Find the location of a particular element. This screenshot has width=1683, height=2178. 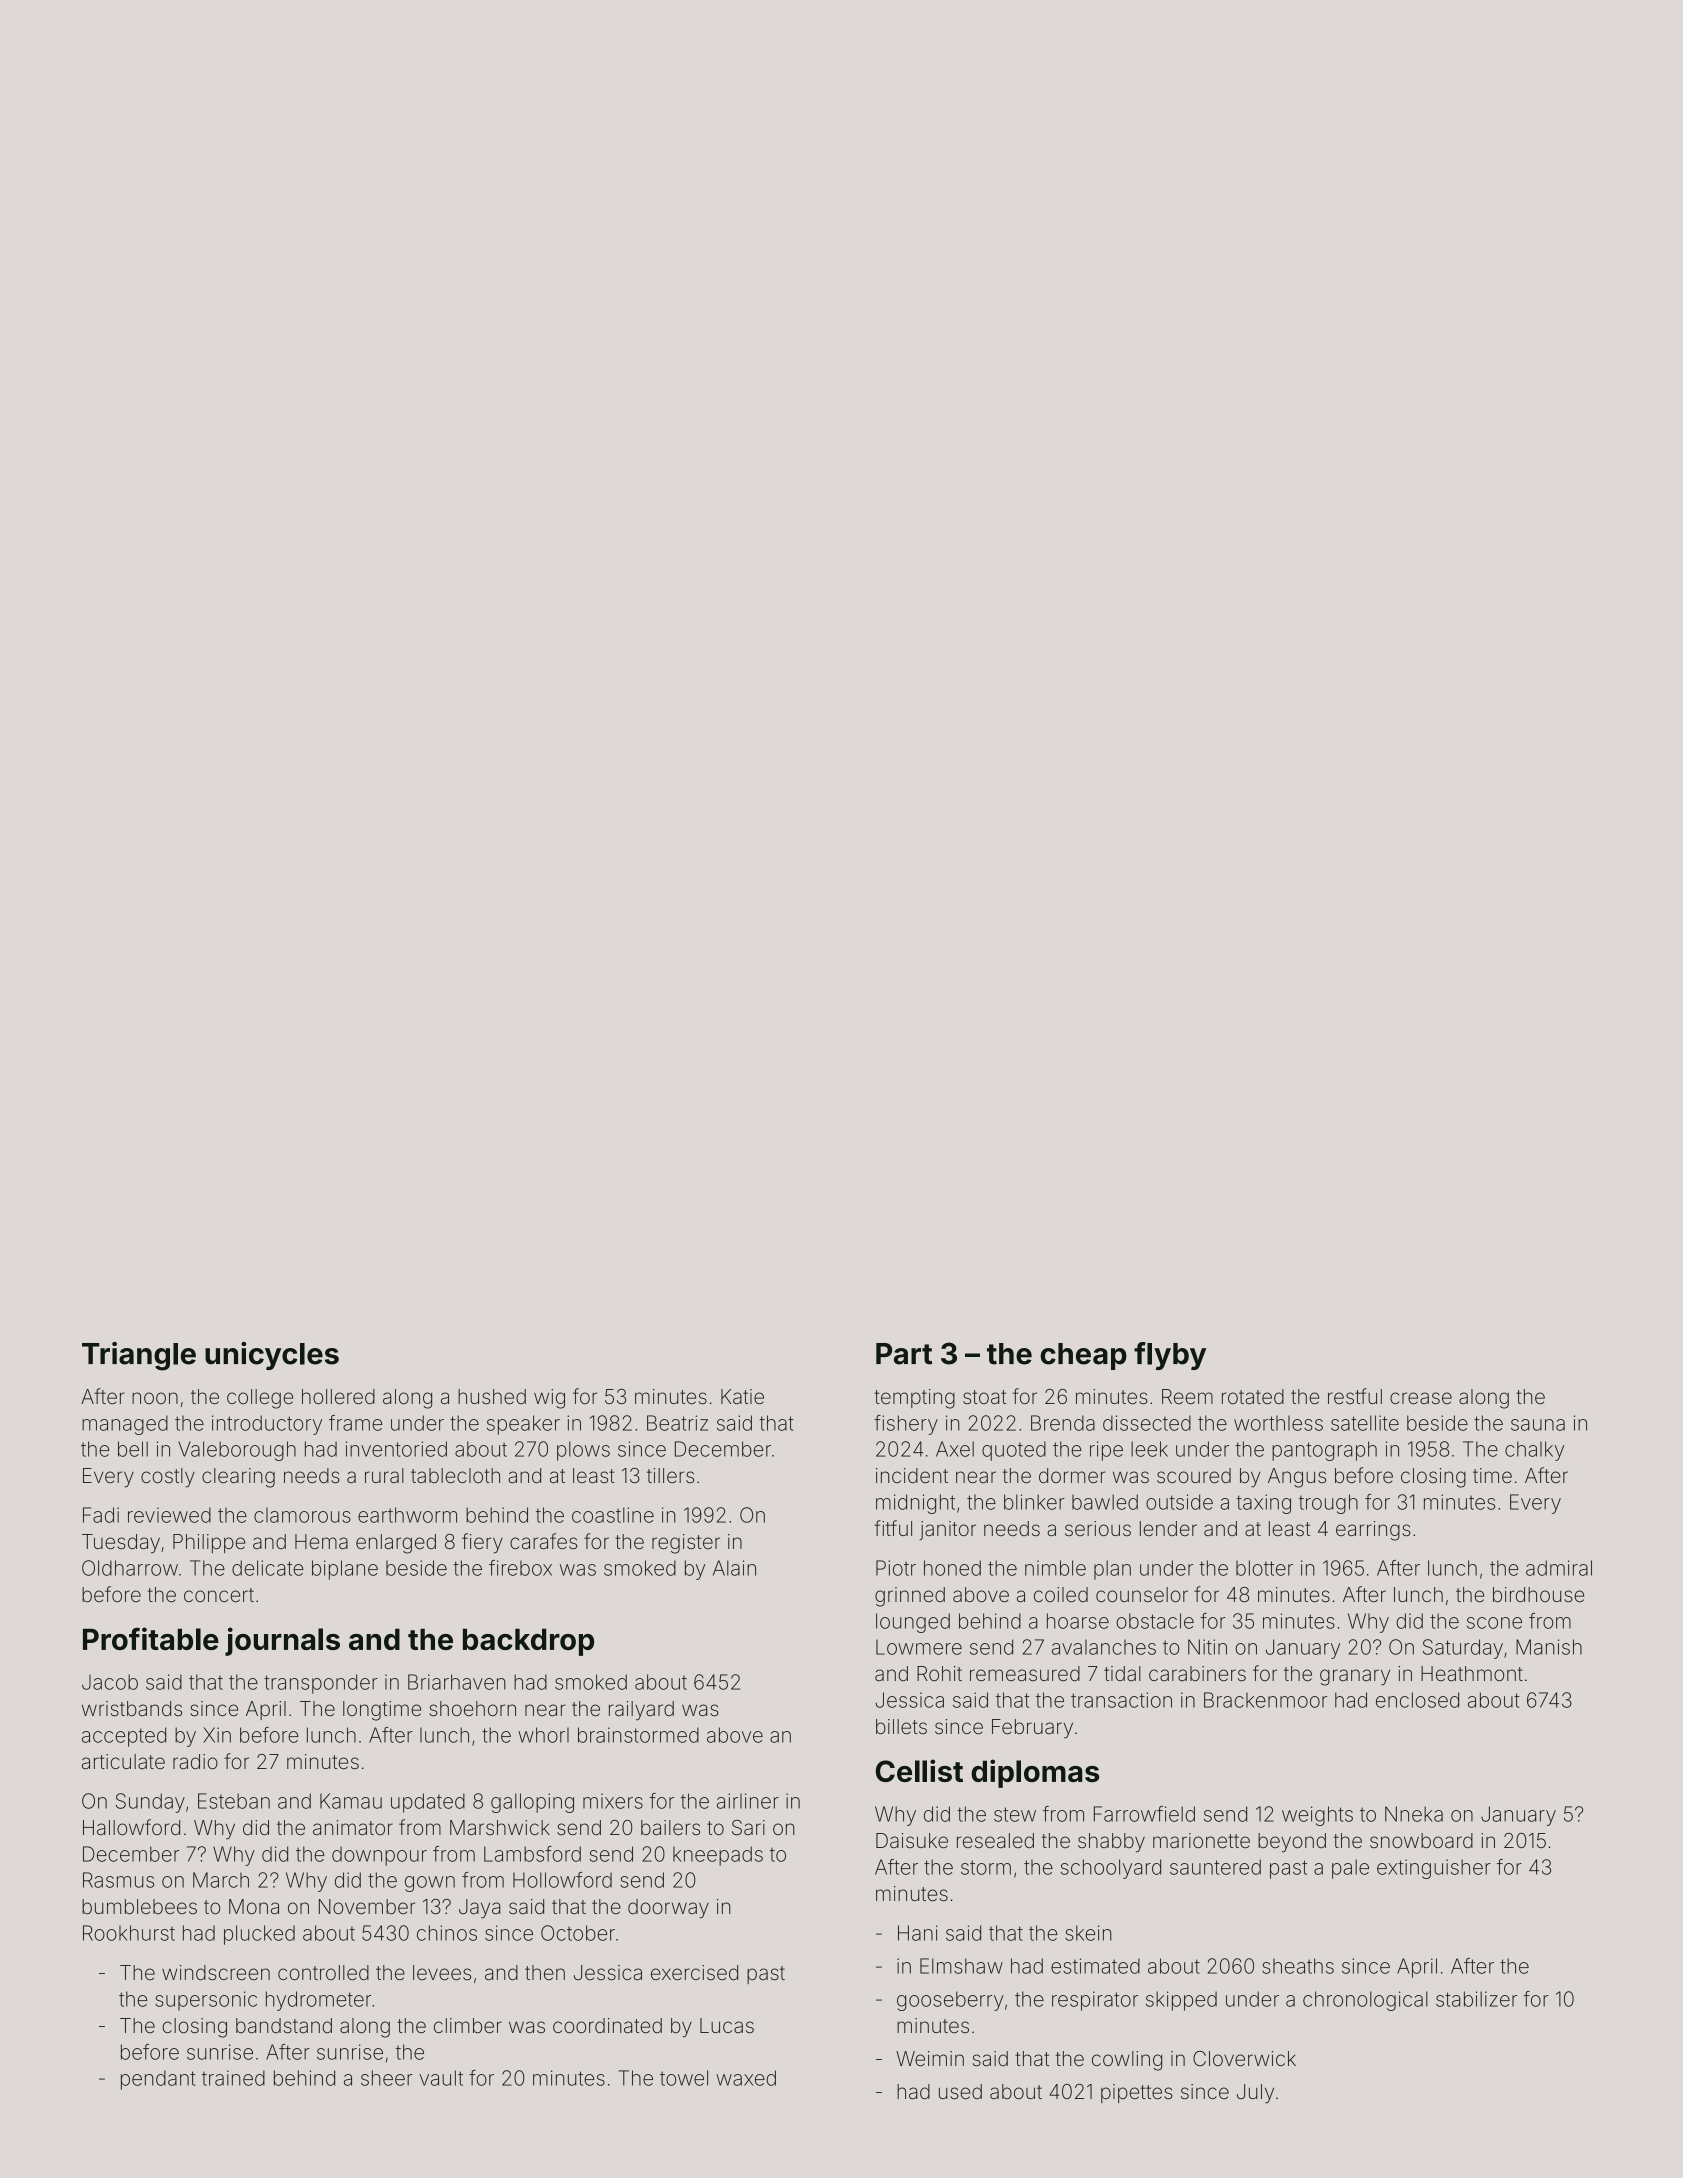

college is located at coordinates (260, 1399).
